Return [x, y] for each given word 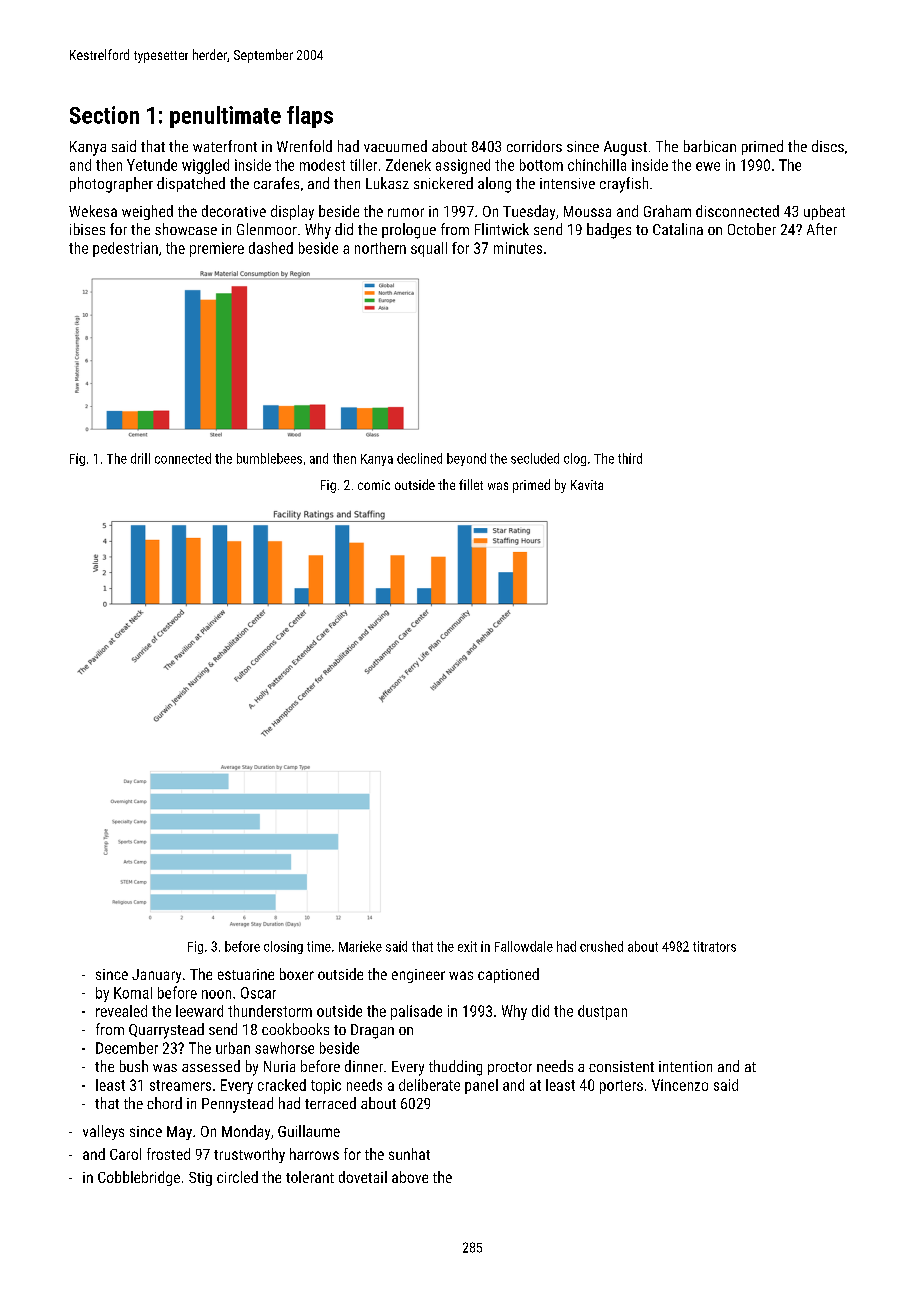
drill [140, 458]
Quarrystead [166, 1031]
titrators [714, 946]
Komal [133, 993]
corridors [534, 146]
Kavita [587, 485]
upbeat [824, 212]
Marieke [360, 946]
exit [467, 946]
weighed [147, 212]
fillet [471, 484]
